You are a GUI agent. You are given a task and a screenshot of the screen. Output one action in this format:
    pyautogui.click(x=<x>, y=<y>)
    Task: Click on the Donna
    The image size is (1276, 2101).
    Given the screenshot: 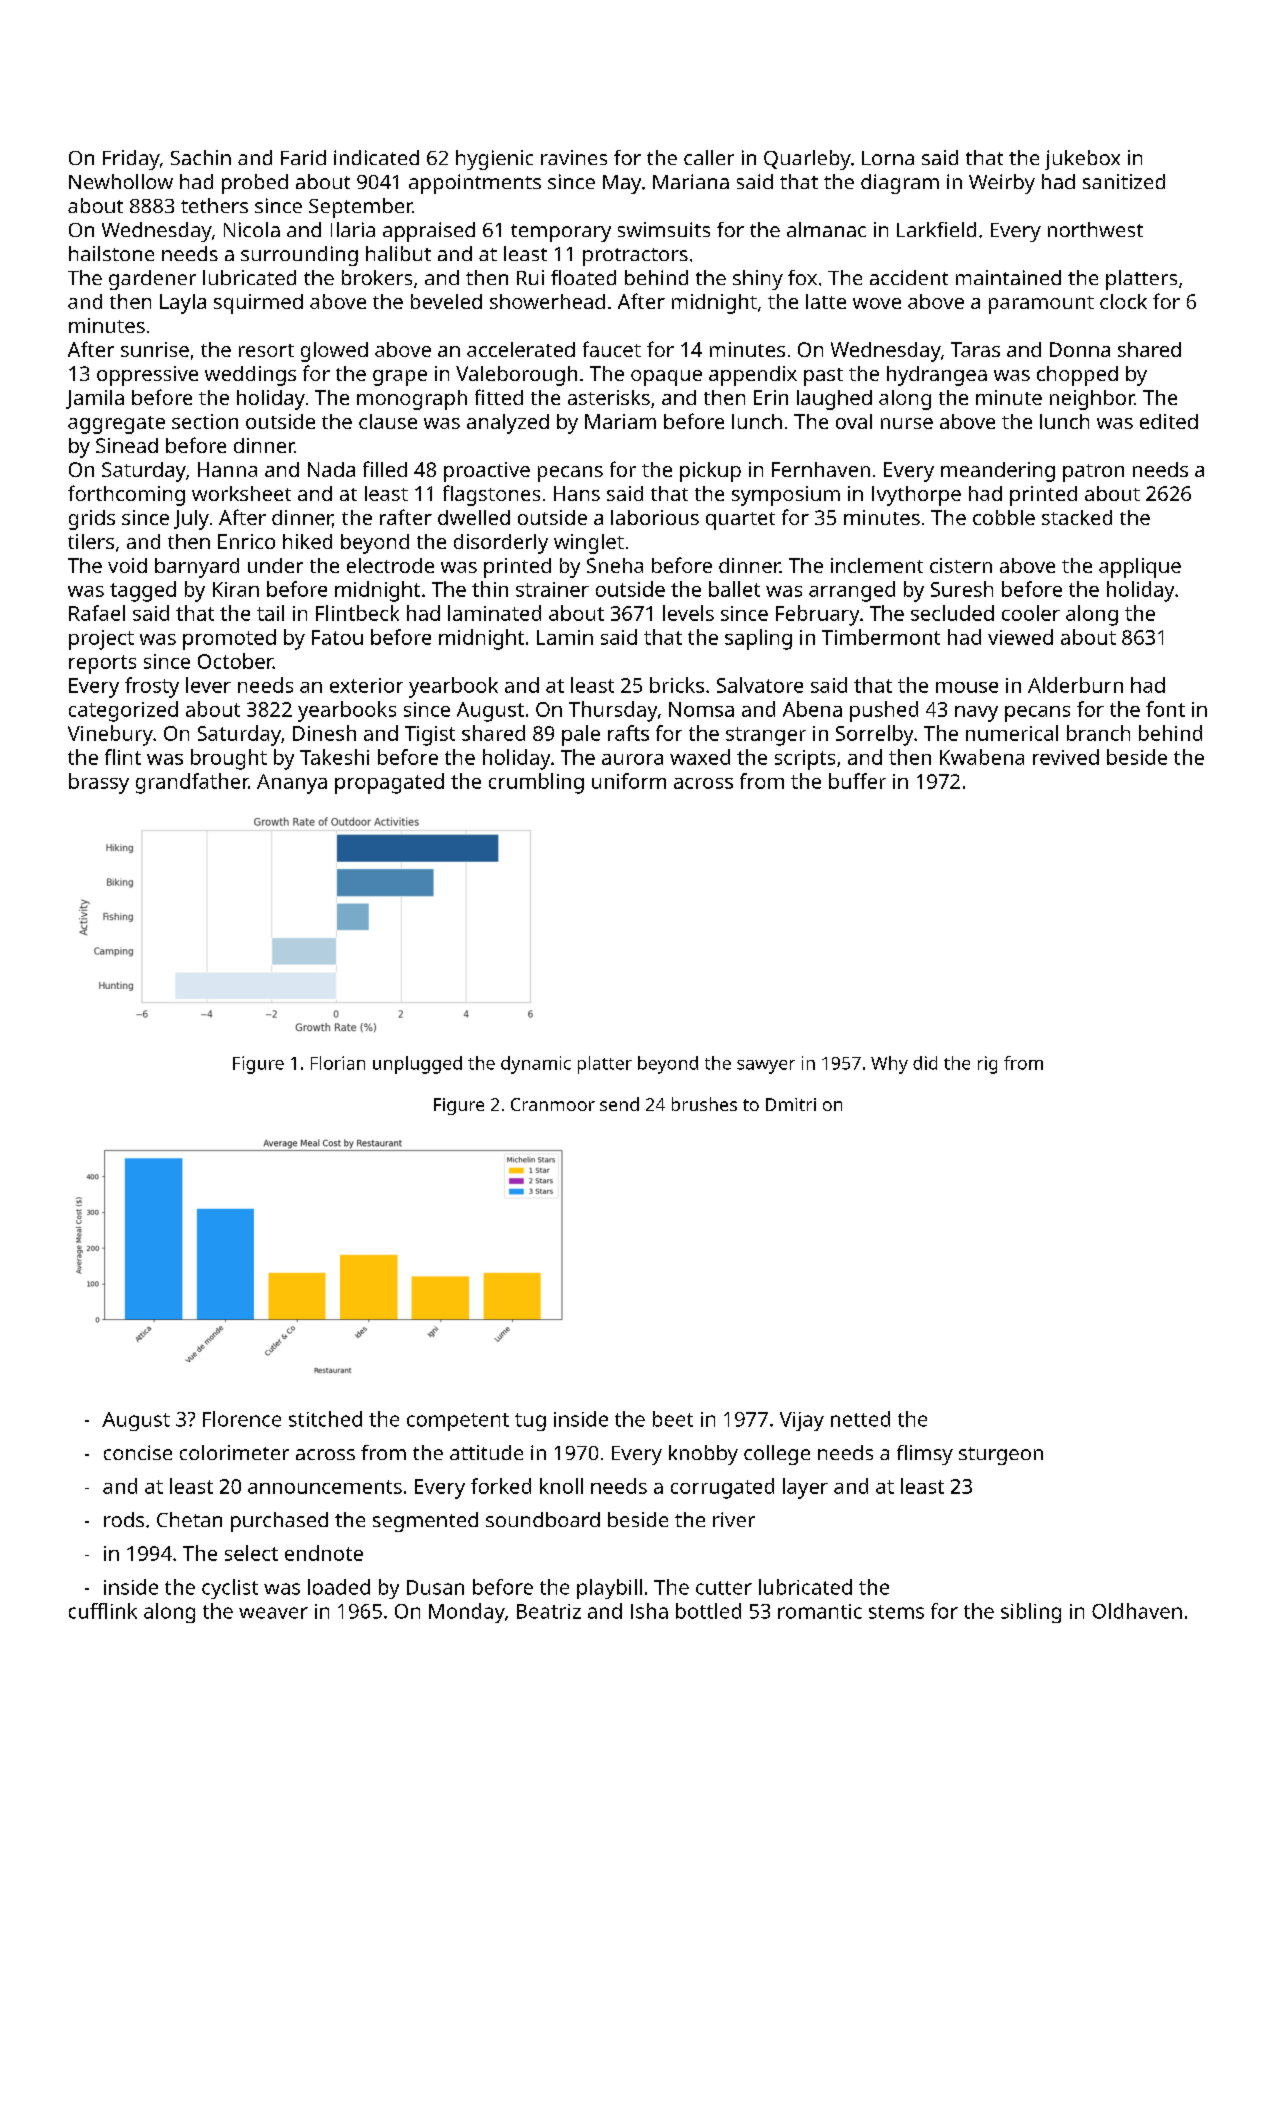 What is the action you would take?
    pyautogui.click(x=1080, y=349)
